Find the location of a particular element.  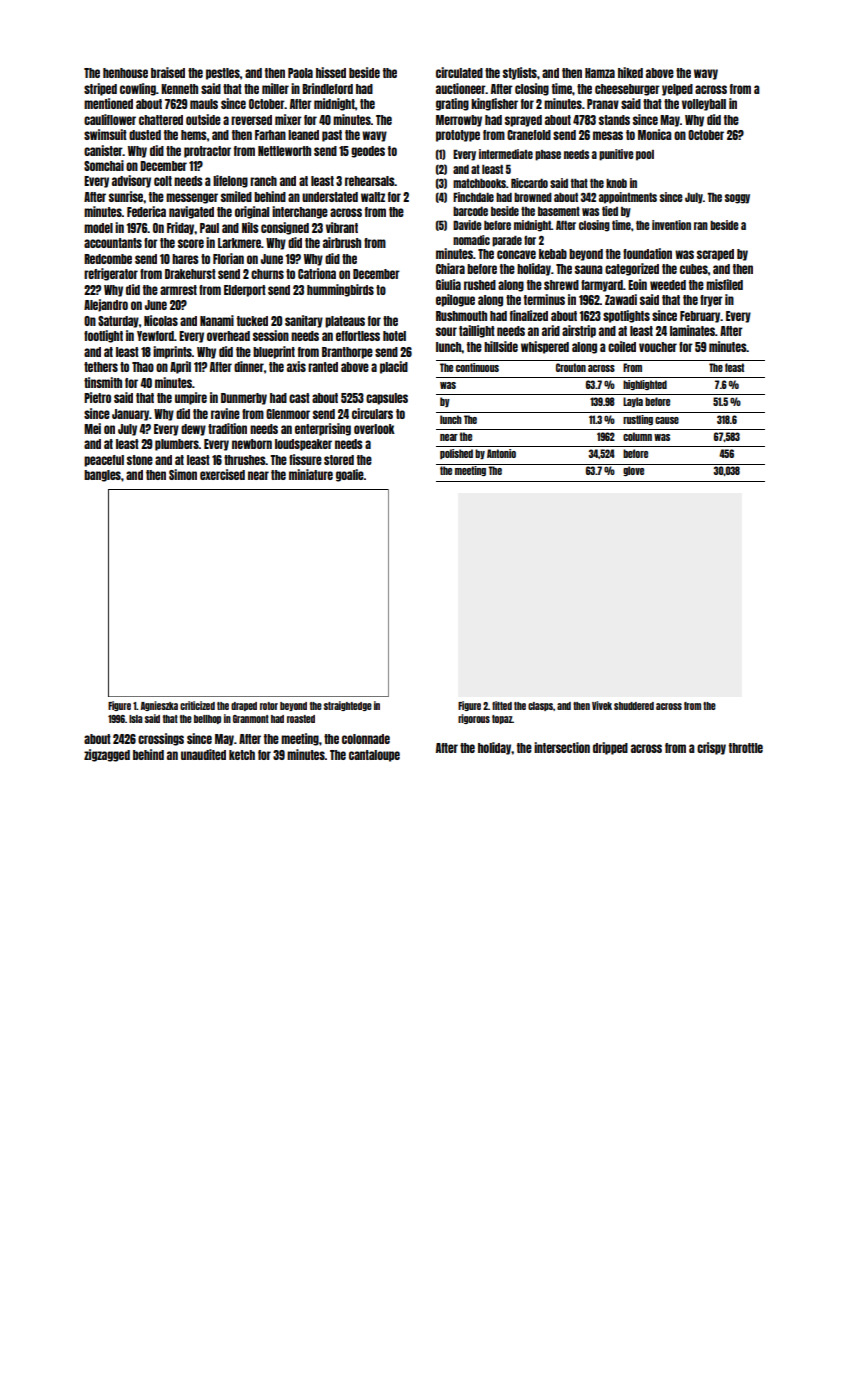

Florian is located at coordinates (228, 258).
